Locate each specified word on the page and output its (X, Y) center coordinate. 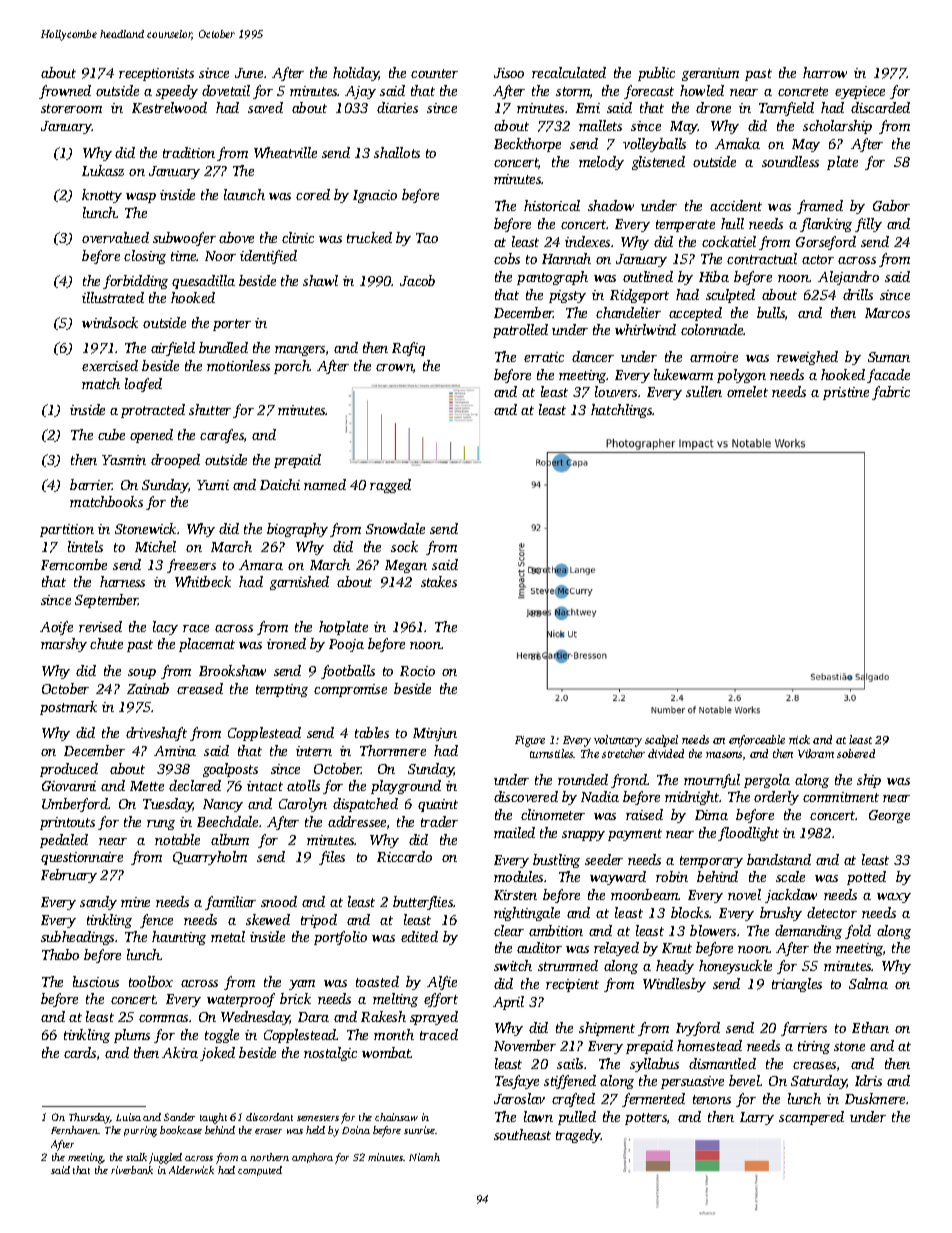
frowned (65, 92)
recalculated (569, 72)
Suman (889, 357)
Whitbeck (203, 581)
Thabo (60, 954)
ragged (390, 486)
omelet (747, 391)
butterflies (423, 903)
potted (866, 878)
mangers (300, 351)
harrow (825, 72)
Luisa (128, 1117)
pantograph (552, 278)
